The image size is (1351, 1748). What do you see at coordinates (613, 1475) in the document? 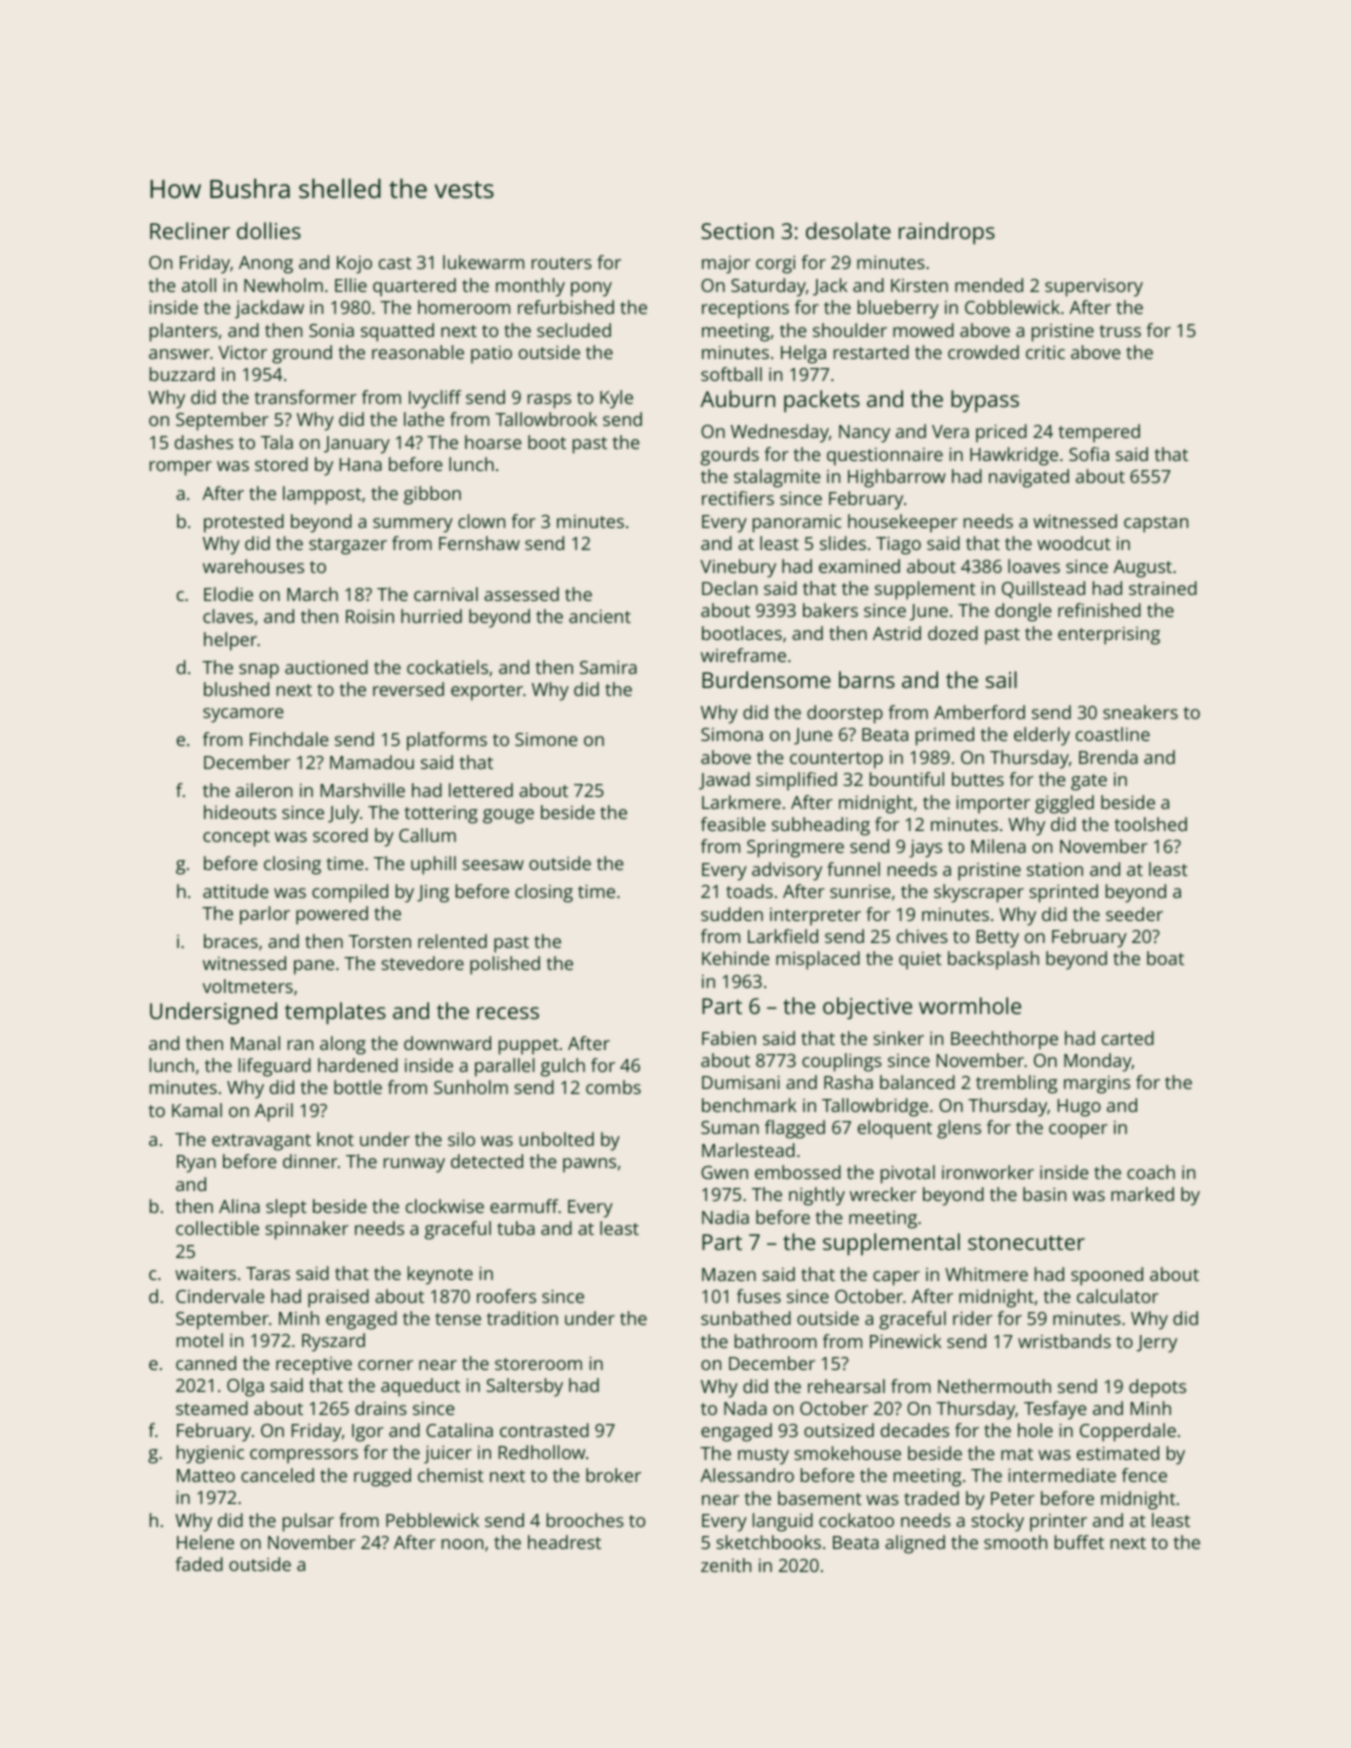
I see `broker` at bounding box center [613, 1475].
